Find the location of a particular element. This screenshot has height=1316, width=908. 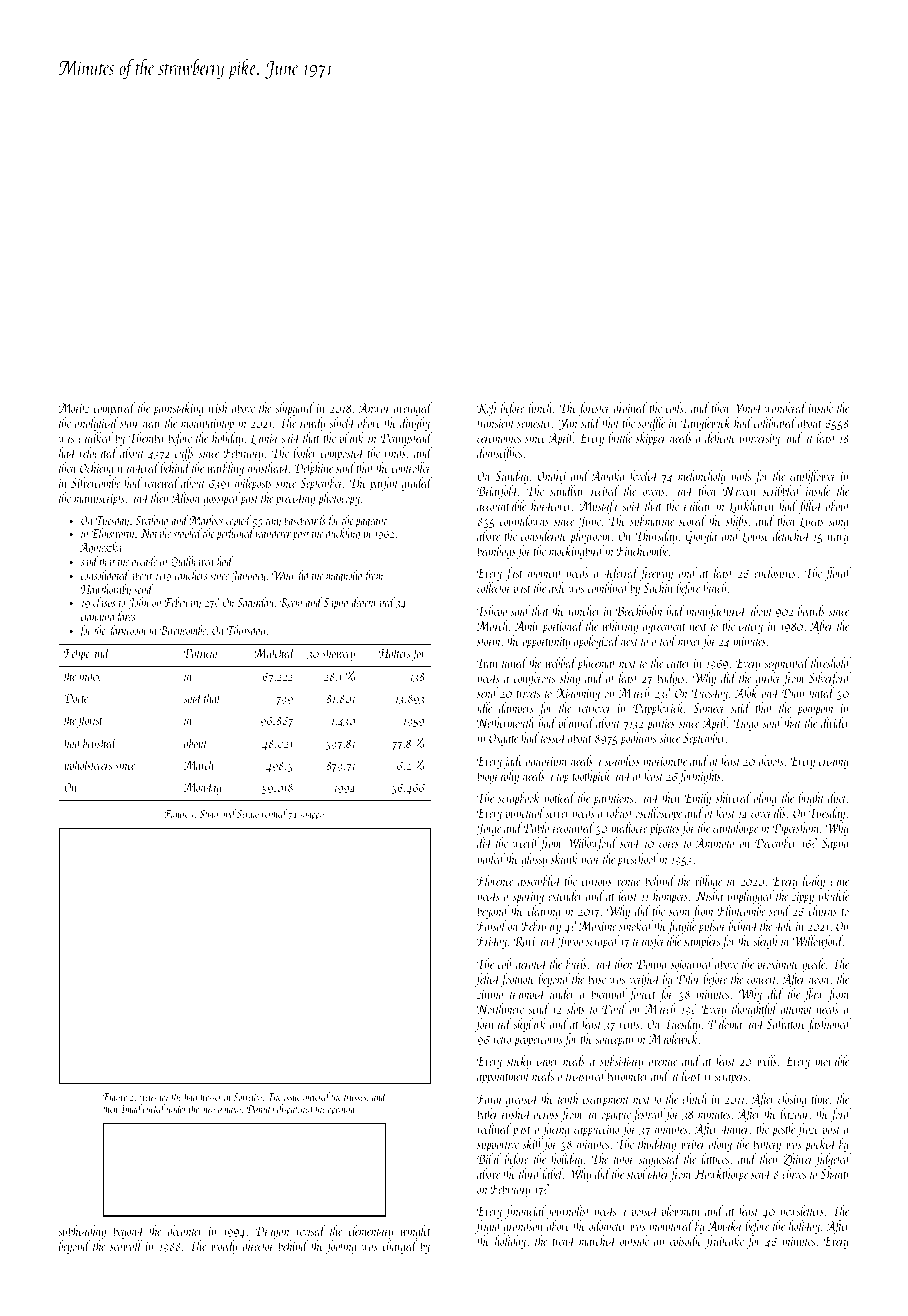

coils is located at coordinates (674, 407).
